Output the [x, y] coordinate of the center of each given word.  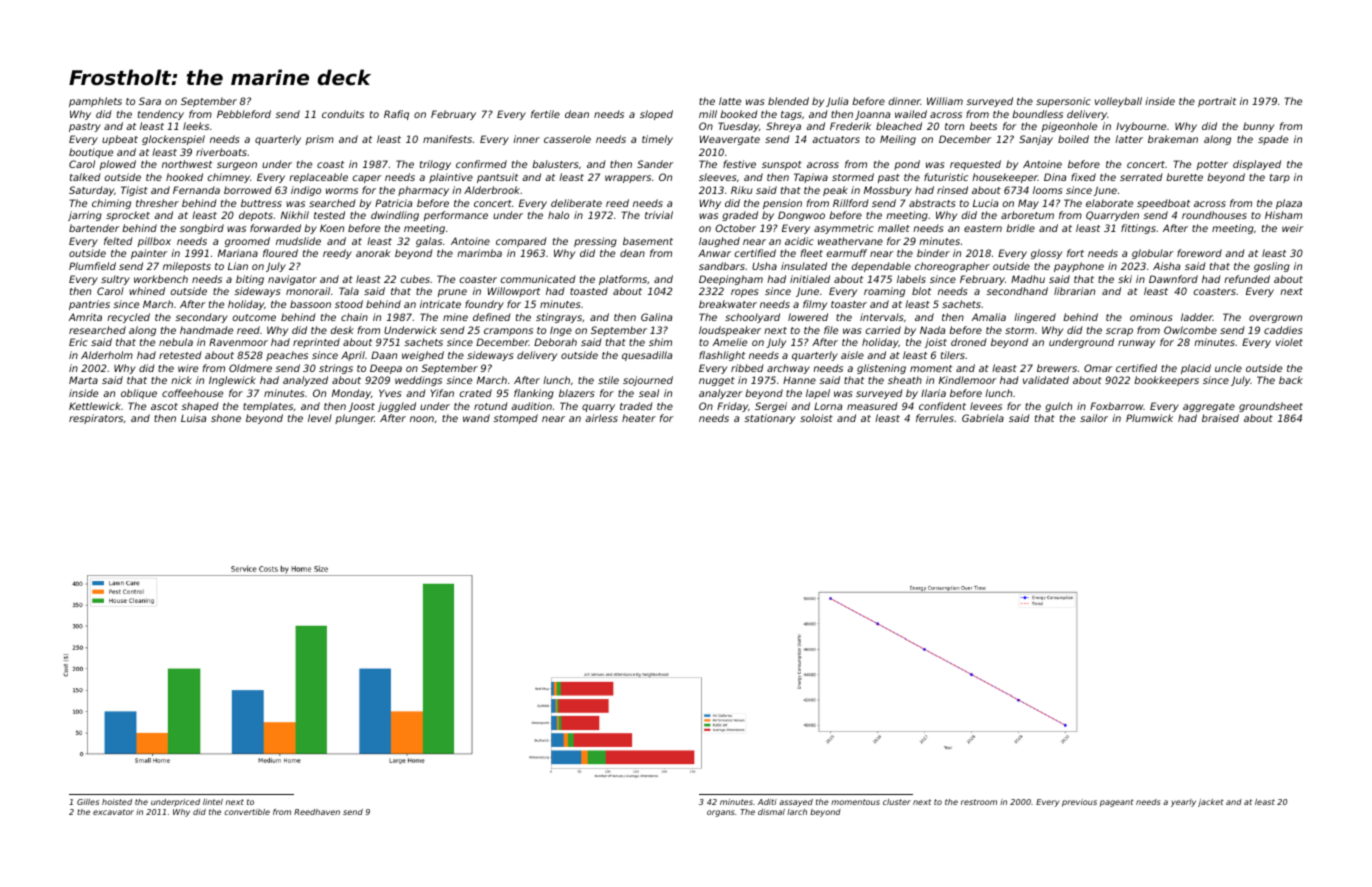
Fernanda [196, 190]
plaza [1289, 204]
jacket [1211, 803]
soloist [816, 418]
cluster [897, 802]
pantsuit [497, 178]
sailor [1094, 418]
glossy [1046, 254]
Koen [332, 228]
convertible [247, 812]
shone [226, 418]
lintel [213, 802]
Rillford [851, 203]
